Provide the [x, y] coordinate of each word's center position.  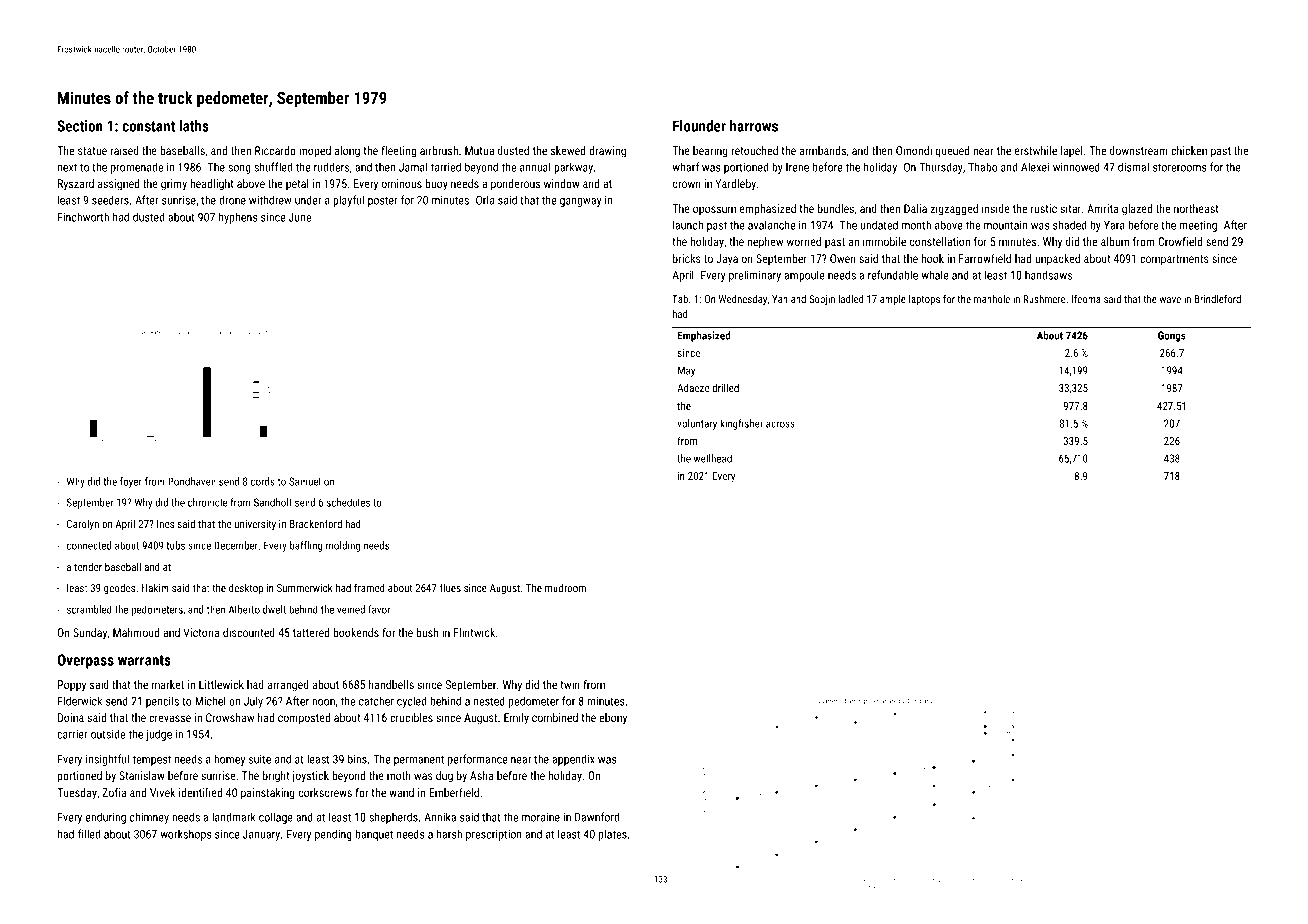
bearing [710, 152]
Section [80, 126]
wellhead [713, 458]
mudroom [565, 587]
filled [89, 834]
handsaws [1048, 275]
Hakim [155, 587]
